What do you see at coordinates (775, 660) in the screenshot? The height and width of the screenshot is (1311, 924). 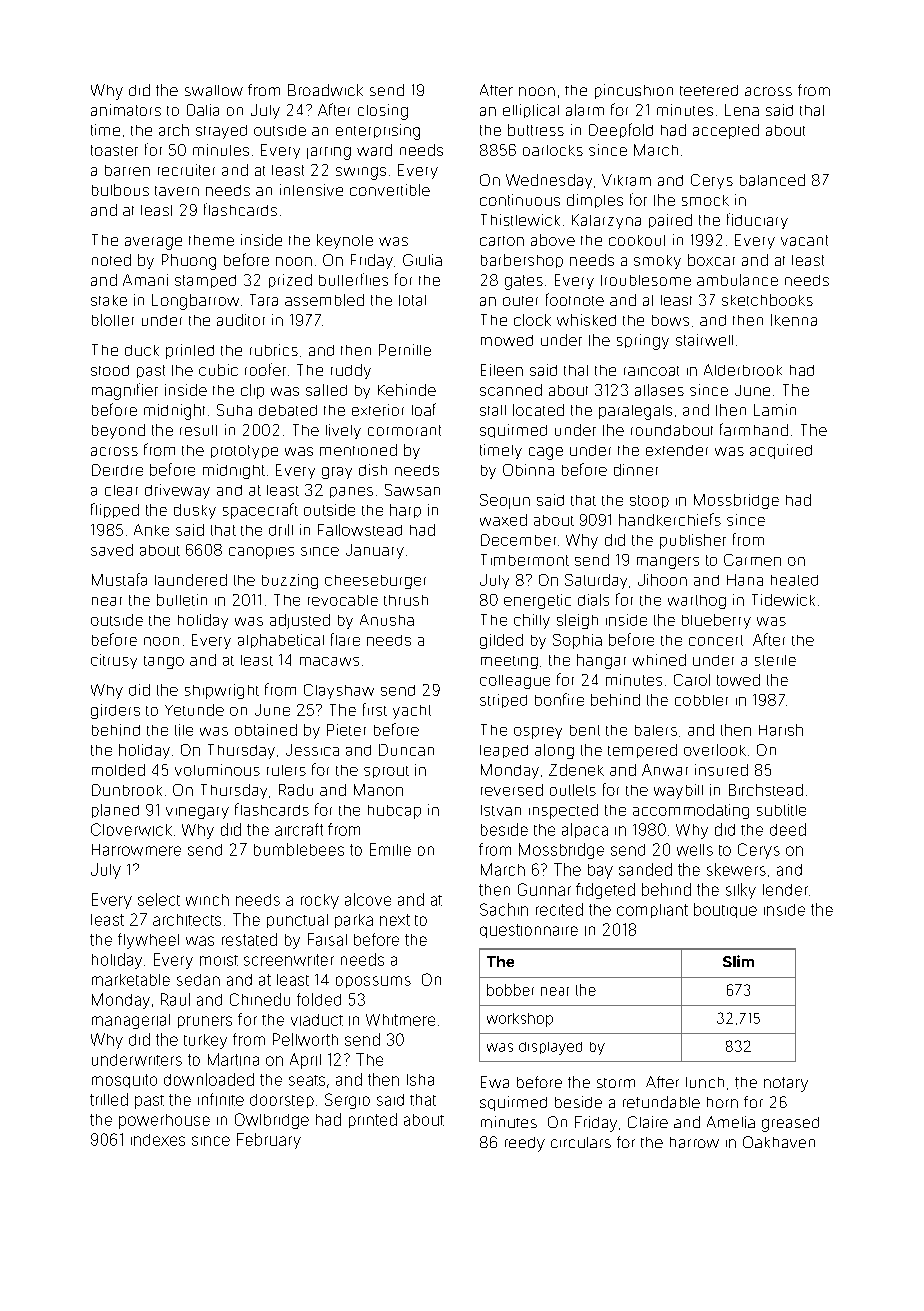 I see `sterile` at bounding box center [775, 660].
